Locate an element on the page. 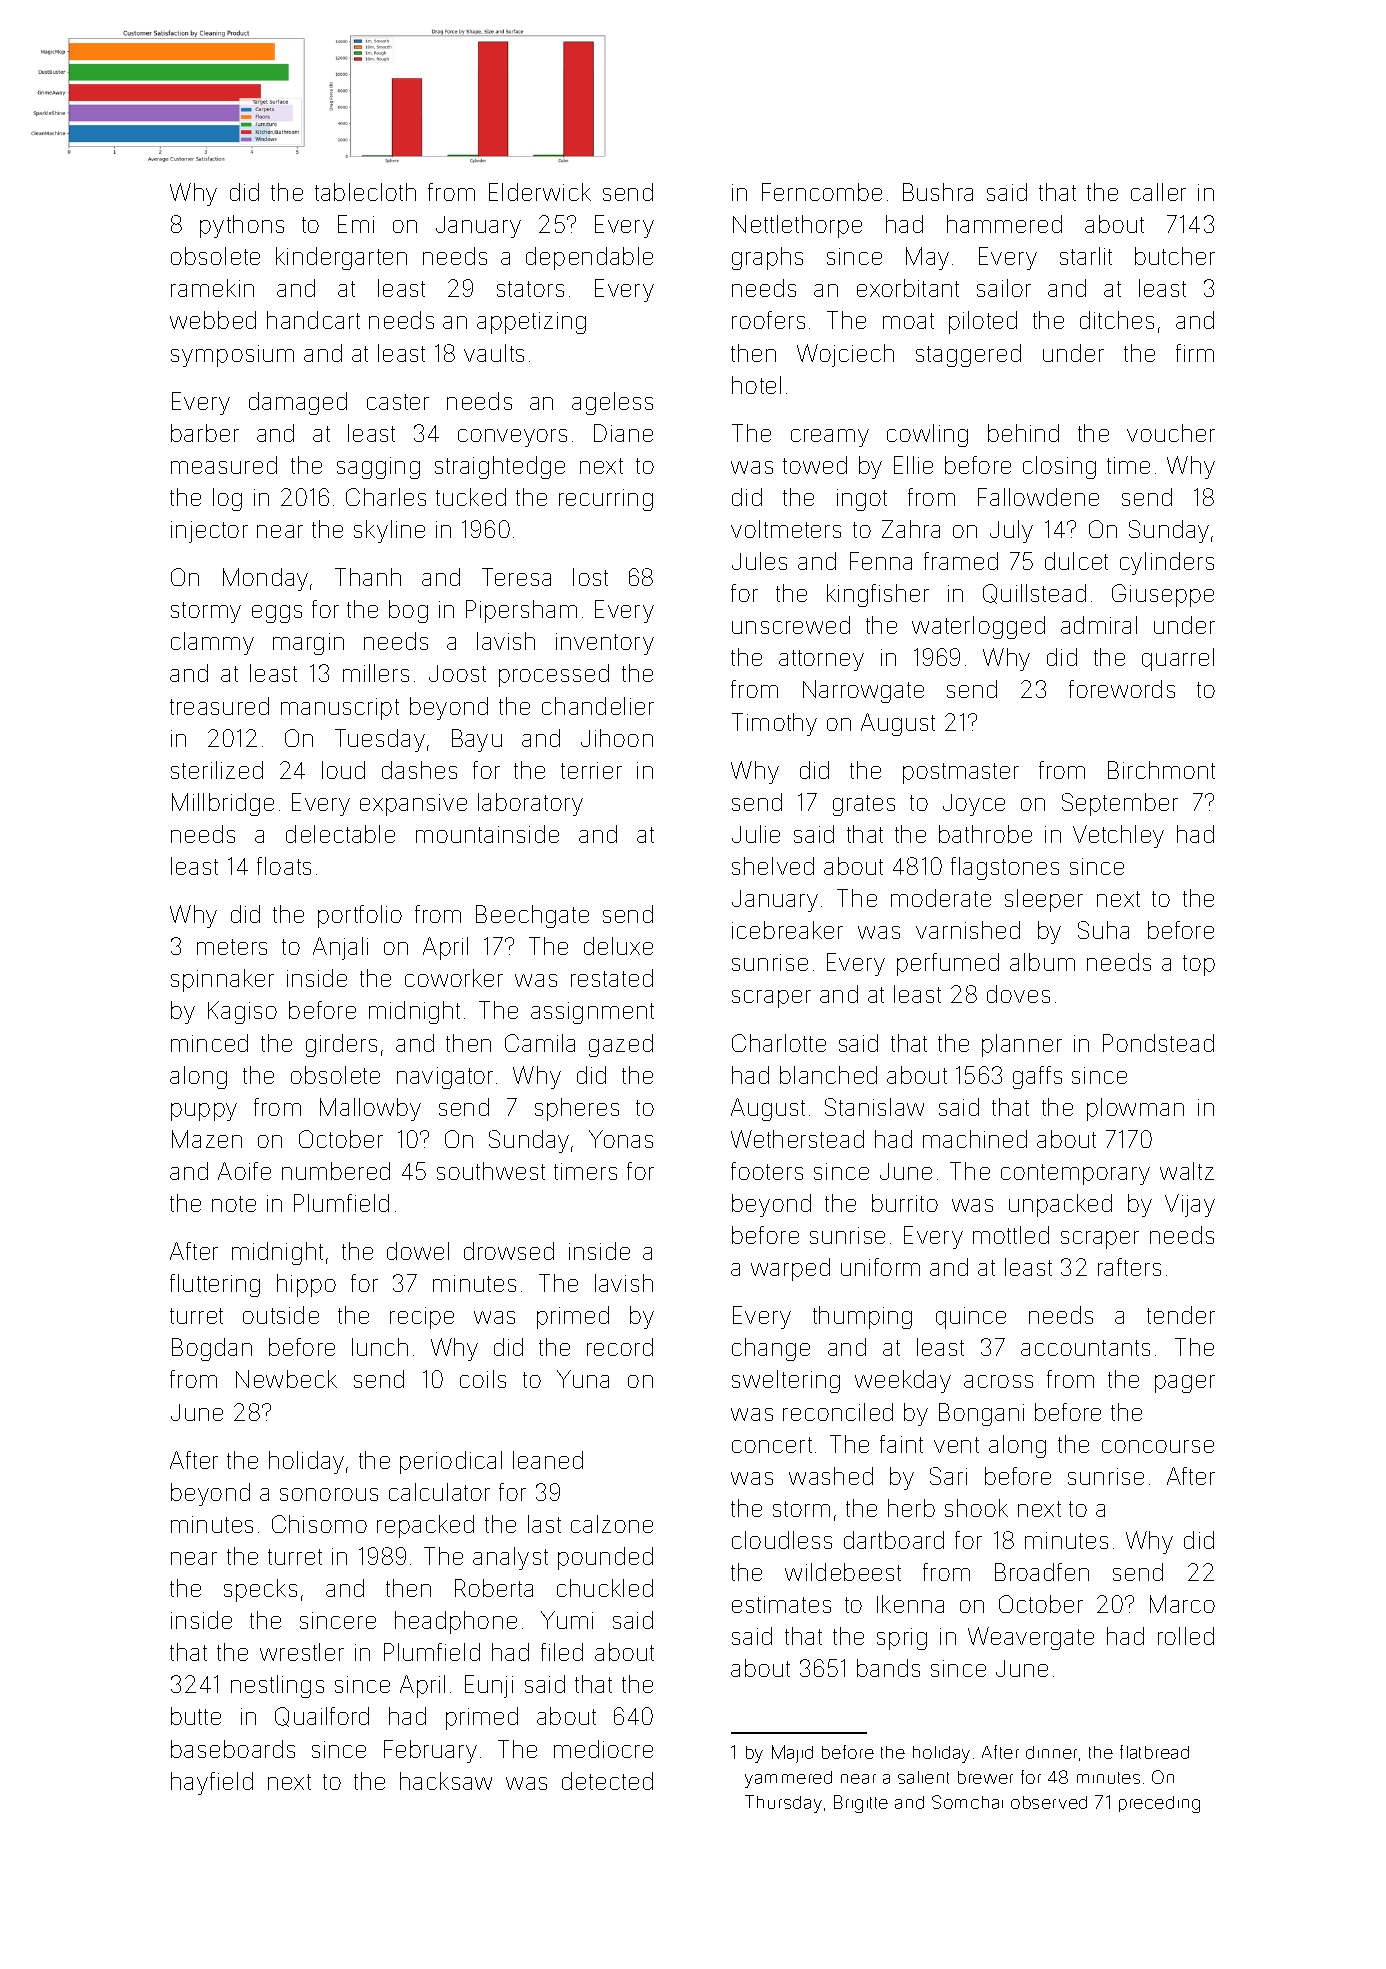 The image size is (1386, 1969). tucked is located at coordinates (471, 497).
